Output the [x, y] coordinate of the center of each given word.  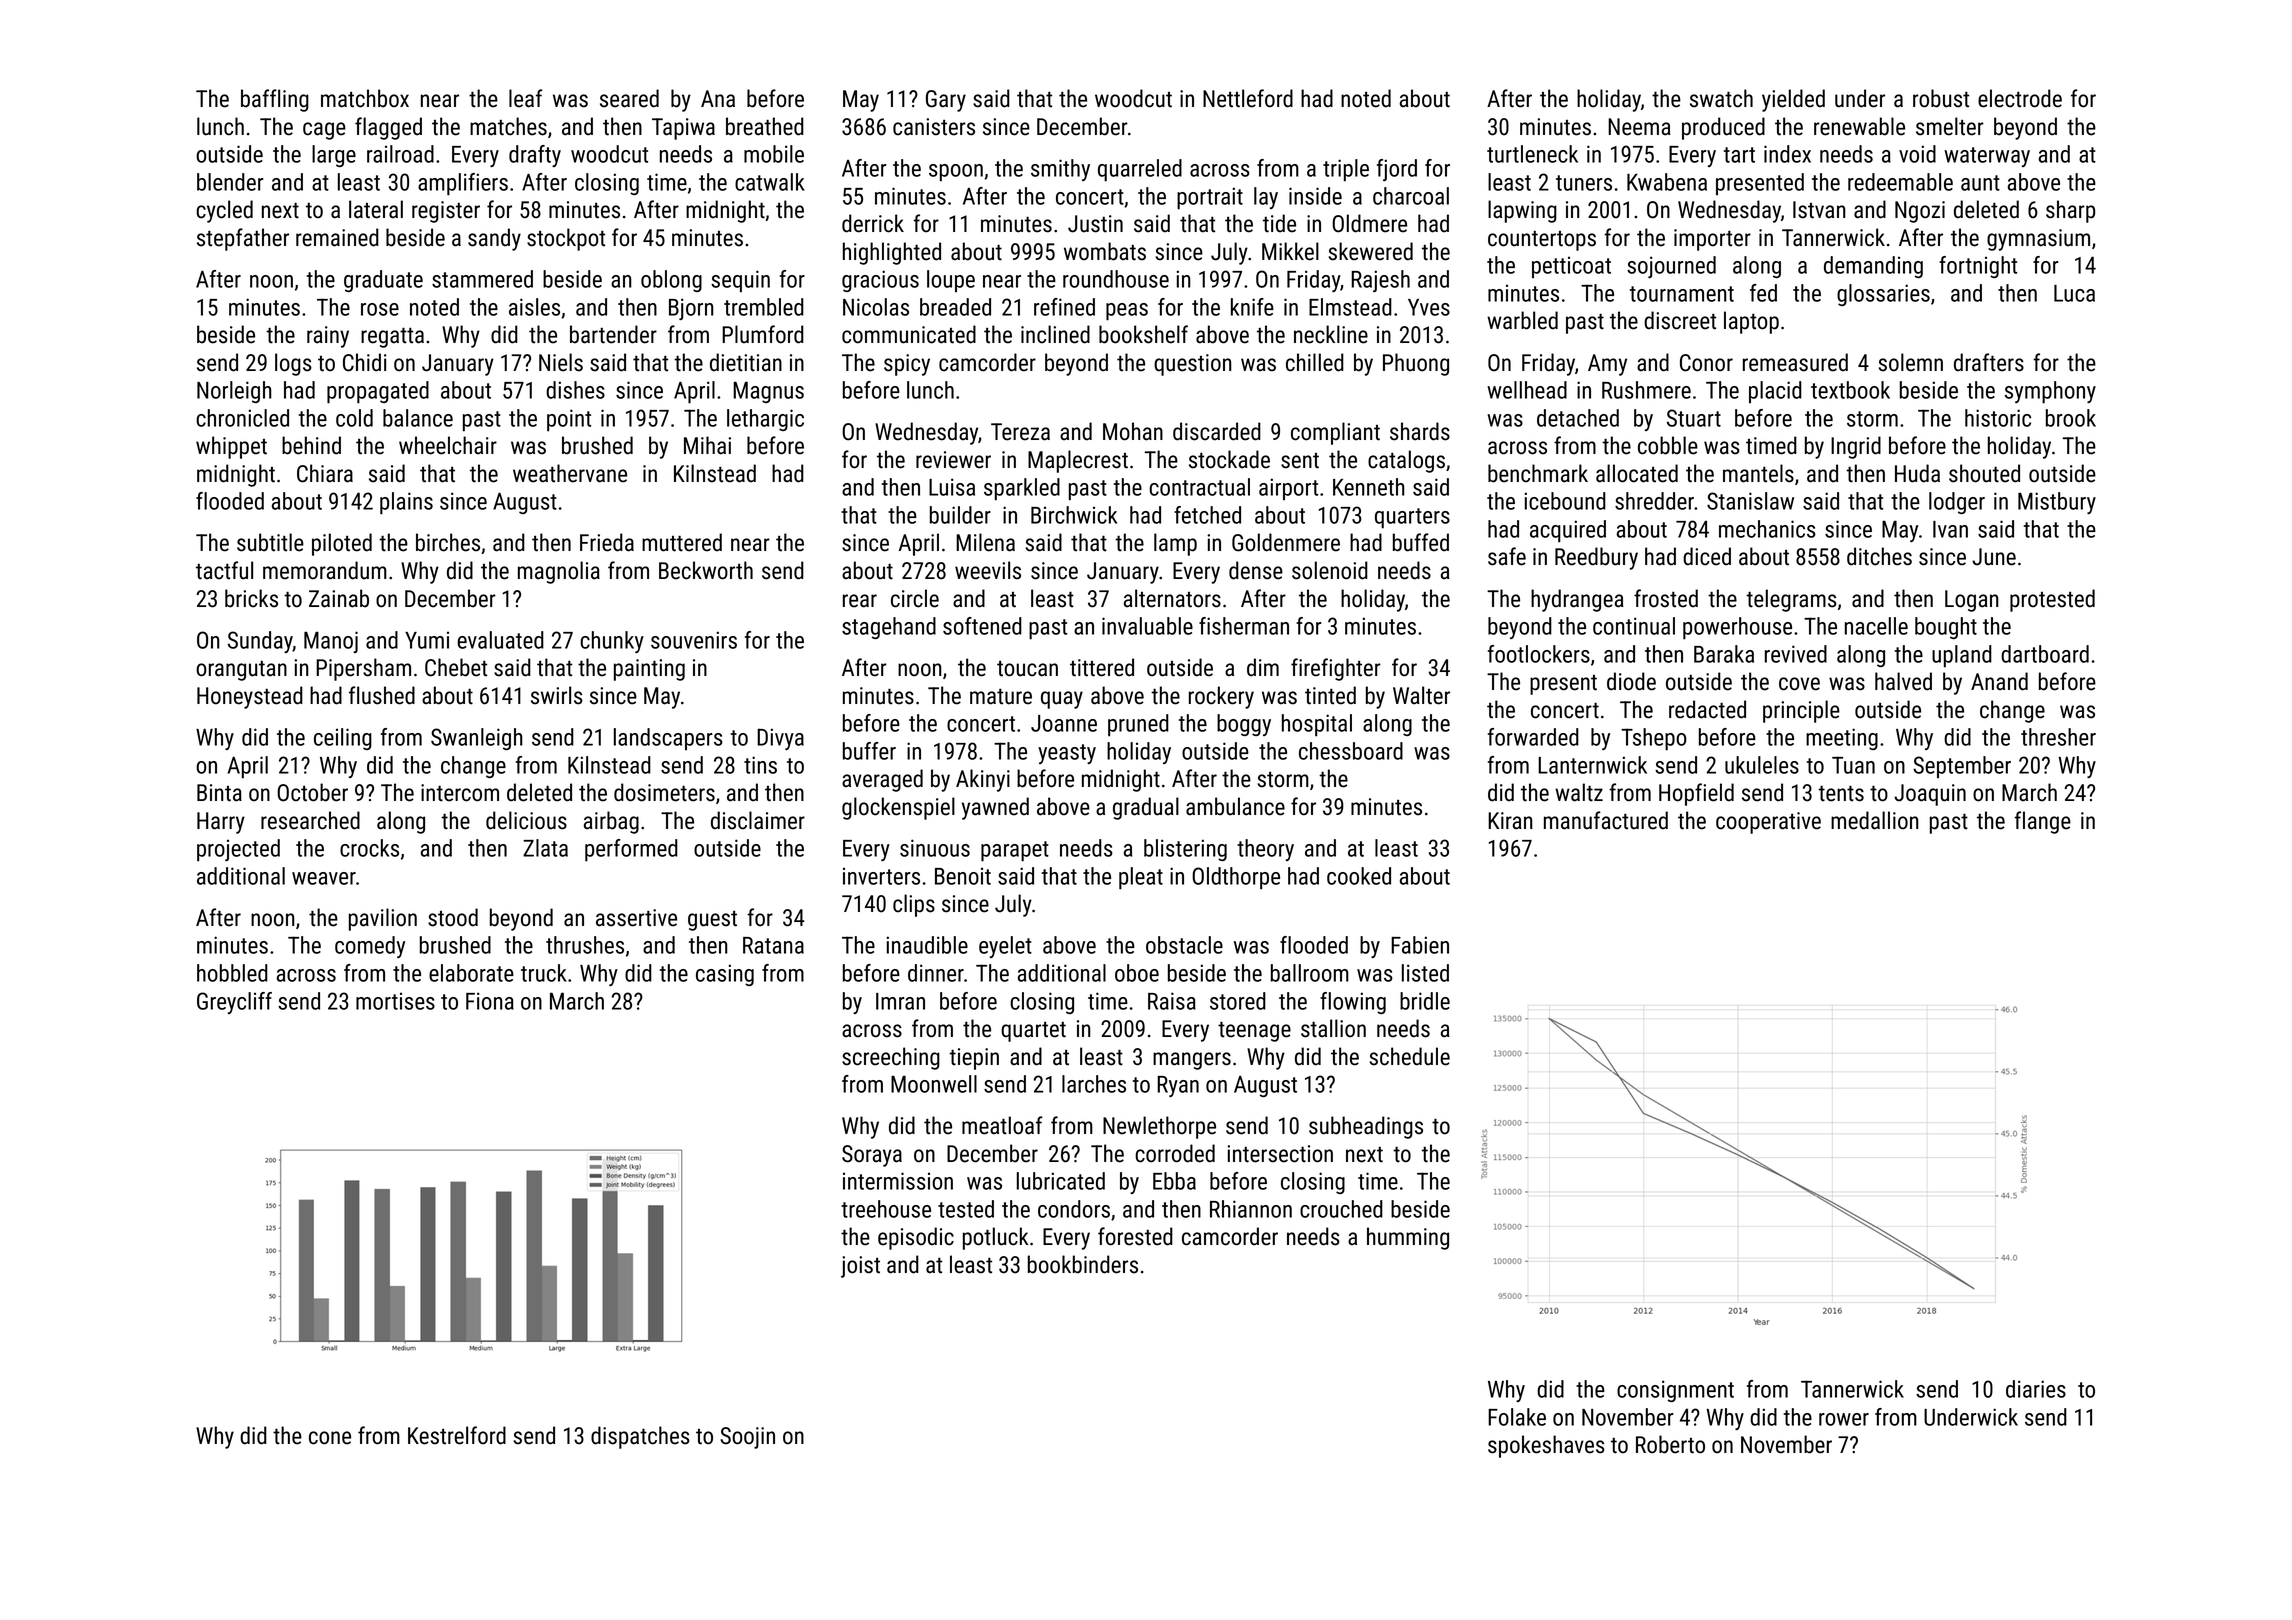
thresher [2058, 737]
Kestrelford [457, 1435]
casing [725, 975]
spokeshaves [1546, 1446]
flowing [1353, 1003]
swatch [1721, 98]
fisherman [1244, 626]
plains [406, 503]
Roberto [1670, 1444]
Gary [946, 101]
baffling [275, 100]
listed [1425, 973]
